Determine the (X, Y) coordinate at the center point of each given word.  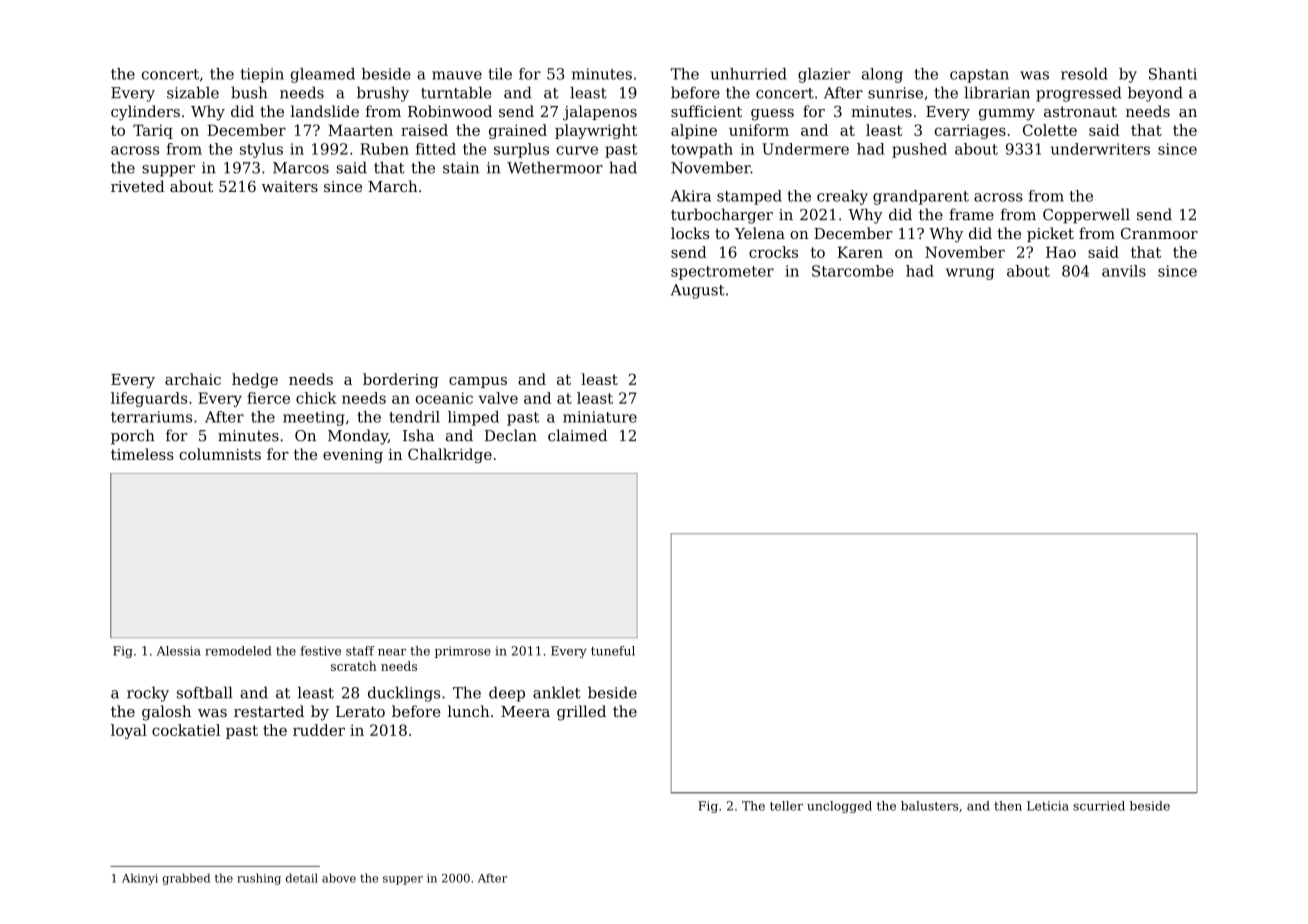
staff (360, 651)
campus (478, 382)
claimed (577, 435)
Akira (691, 196)
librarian (997, 92)
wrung (970, 274)
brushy (383, 94)
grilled (581, 713)
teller (786, 806)
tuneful (613, 651)
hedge (255, 380)
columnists (220, 454)
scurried (1099, 806)
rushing (259, 879)
